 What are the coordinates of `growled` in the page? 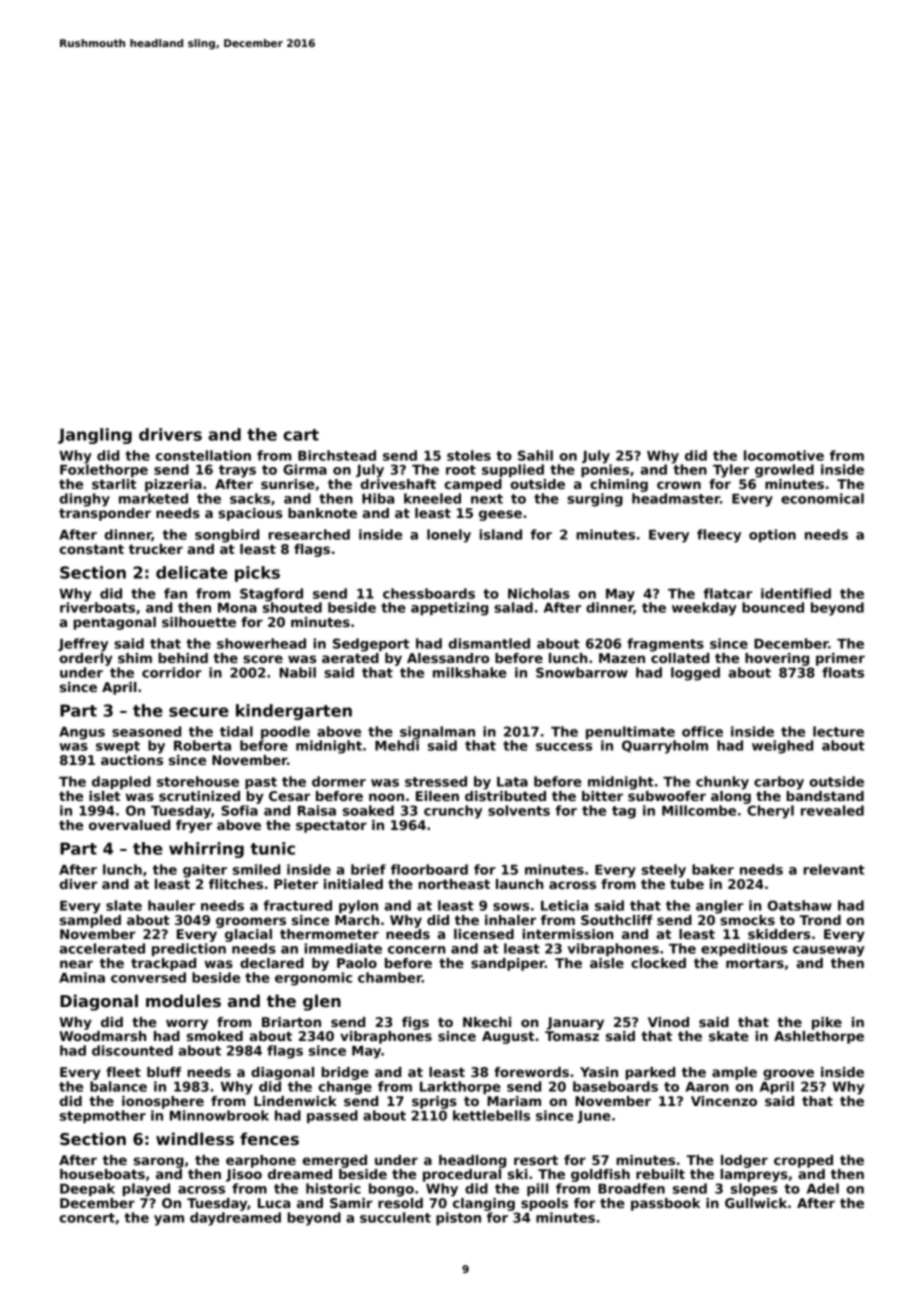 It's located at (784, 471).
